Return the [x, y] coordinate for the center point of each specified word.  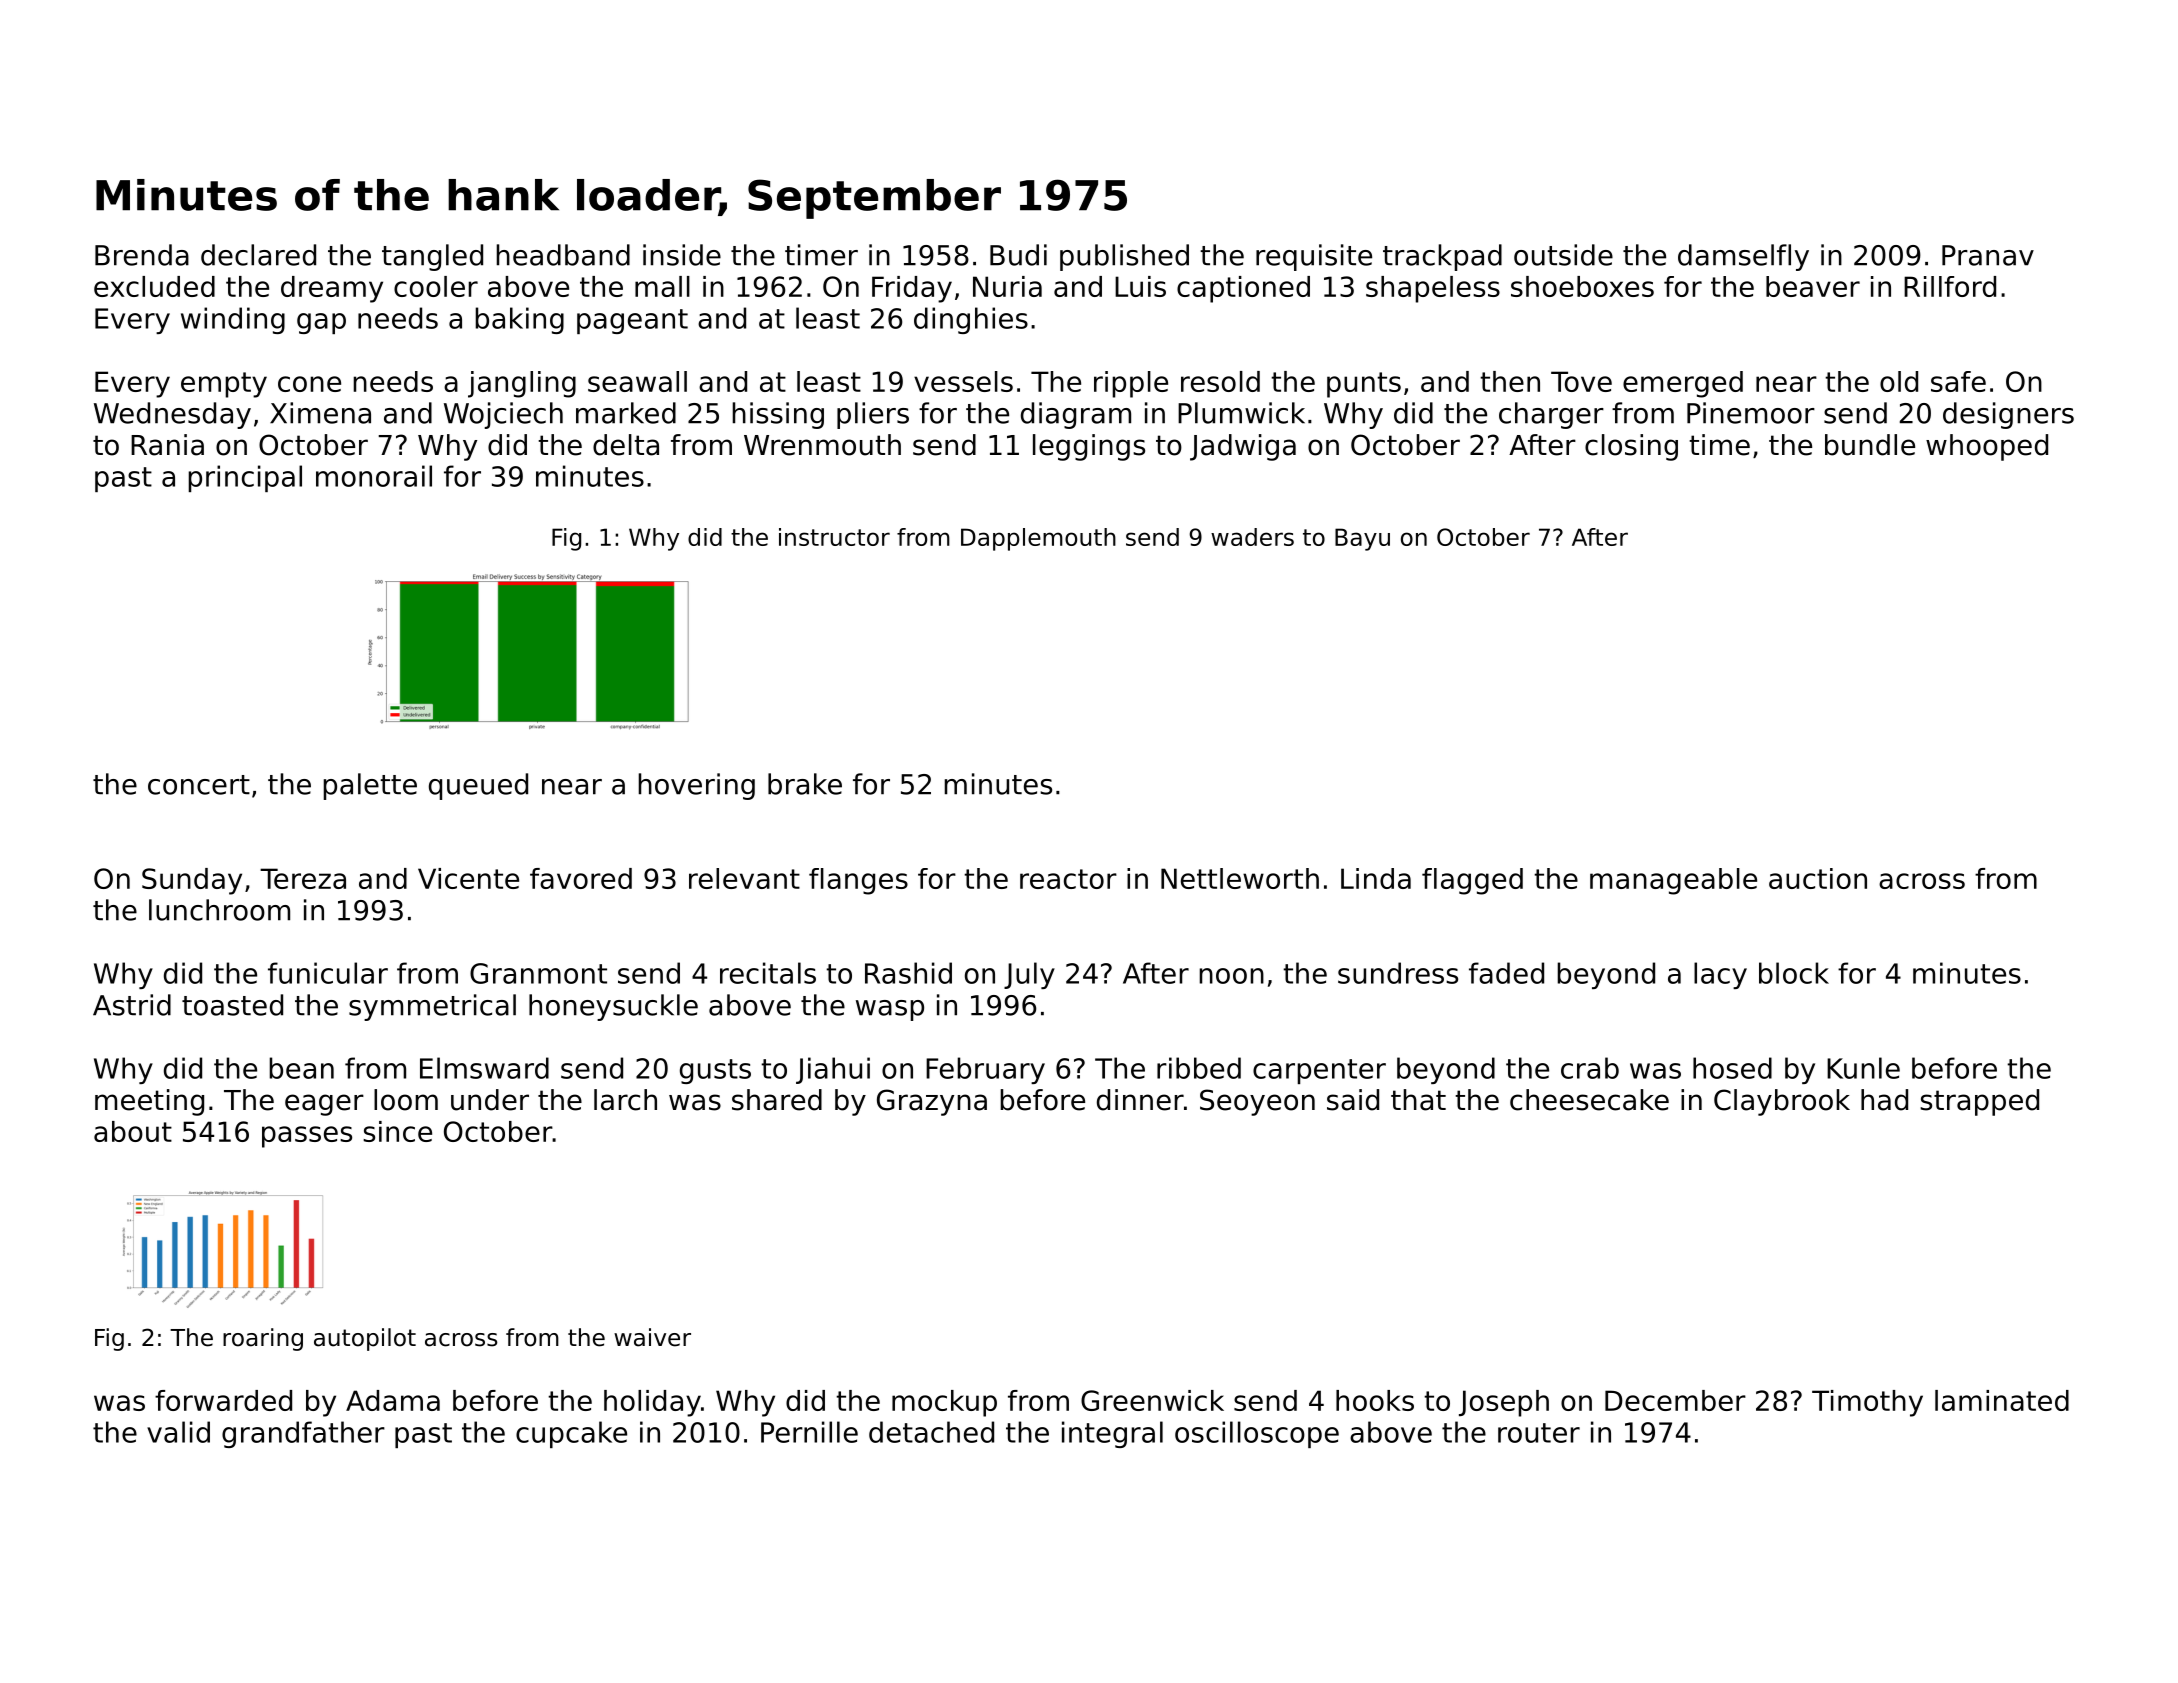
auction [1818, 878]
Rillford [1950, 286]
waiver [652, 1337]
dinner [1140, 1100]
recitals [768, 973]
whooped [1987, 447]
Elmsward [484, 1068]
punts [1364, 385]
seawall [637, 381]
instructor [834, 537]
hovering [696, 786]
